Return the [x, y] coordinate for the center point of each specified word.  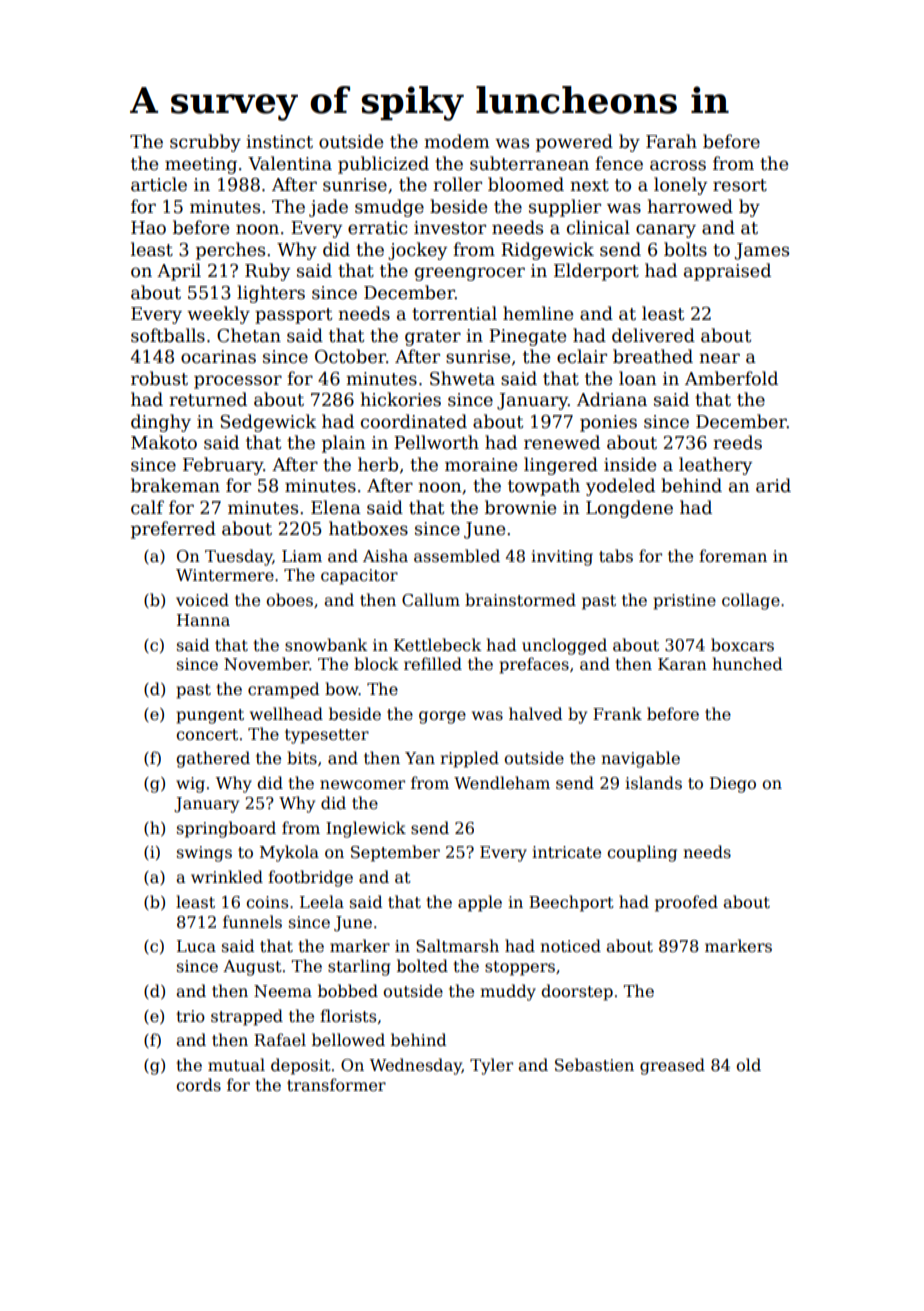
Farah [671, 141]
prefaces [534, 665]
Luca [196, 946]
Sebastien [594, 1065]
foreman [733, 556]
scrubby [205, 143]
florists [348, 1015]
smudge [389, 208]
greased [672, 1066]
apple [480, 903]
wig [190, 785]
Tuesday [239, 557]
